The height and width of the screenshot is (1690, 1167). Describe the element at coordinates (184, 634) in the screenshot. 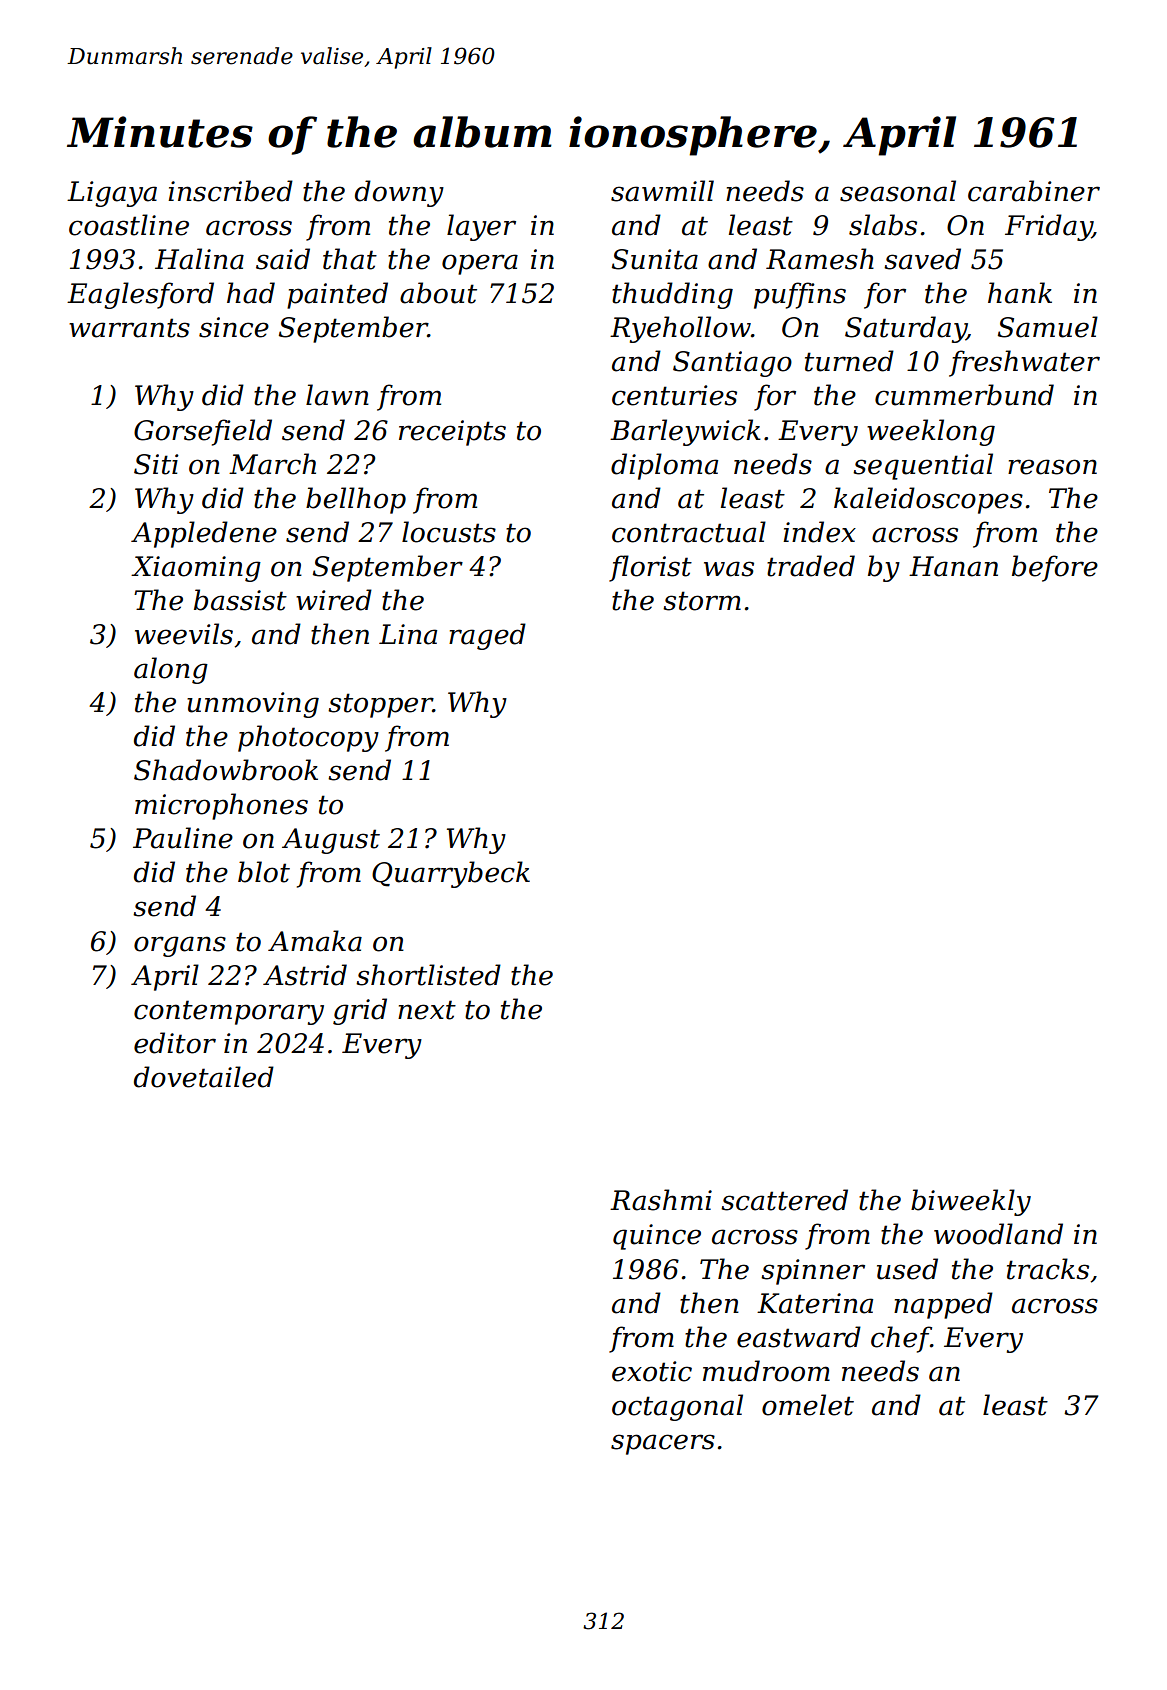

I see `weevils` at that location.
